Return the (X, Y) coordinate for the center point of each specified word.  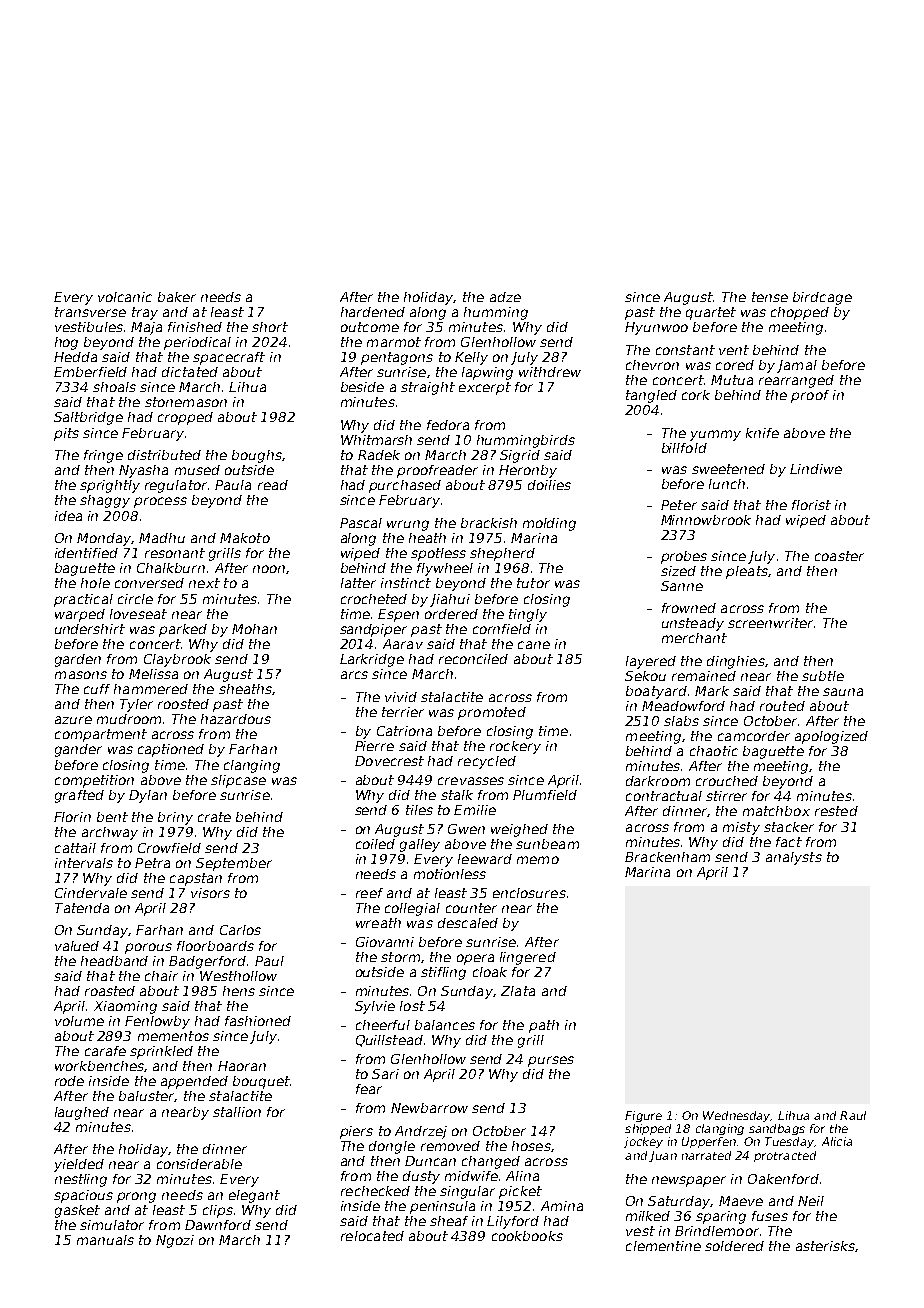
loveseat (138, 614)
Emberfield (90, 372)
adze (505, 297)
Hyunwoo (656, 328)
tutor (533, 583)
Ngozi (175, 1241)
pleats (747, 572)
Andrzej (421, 1132)
